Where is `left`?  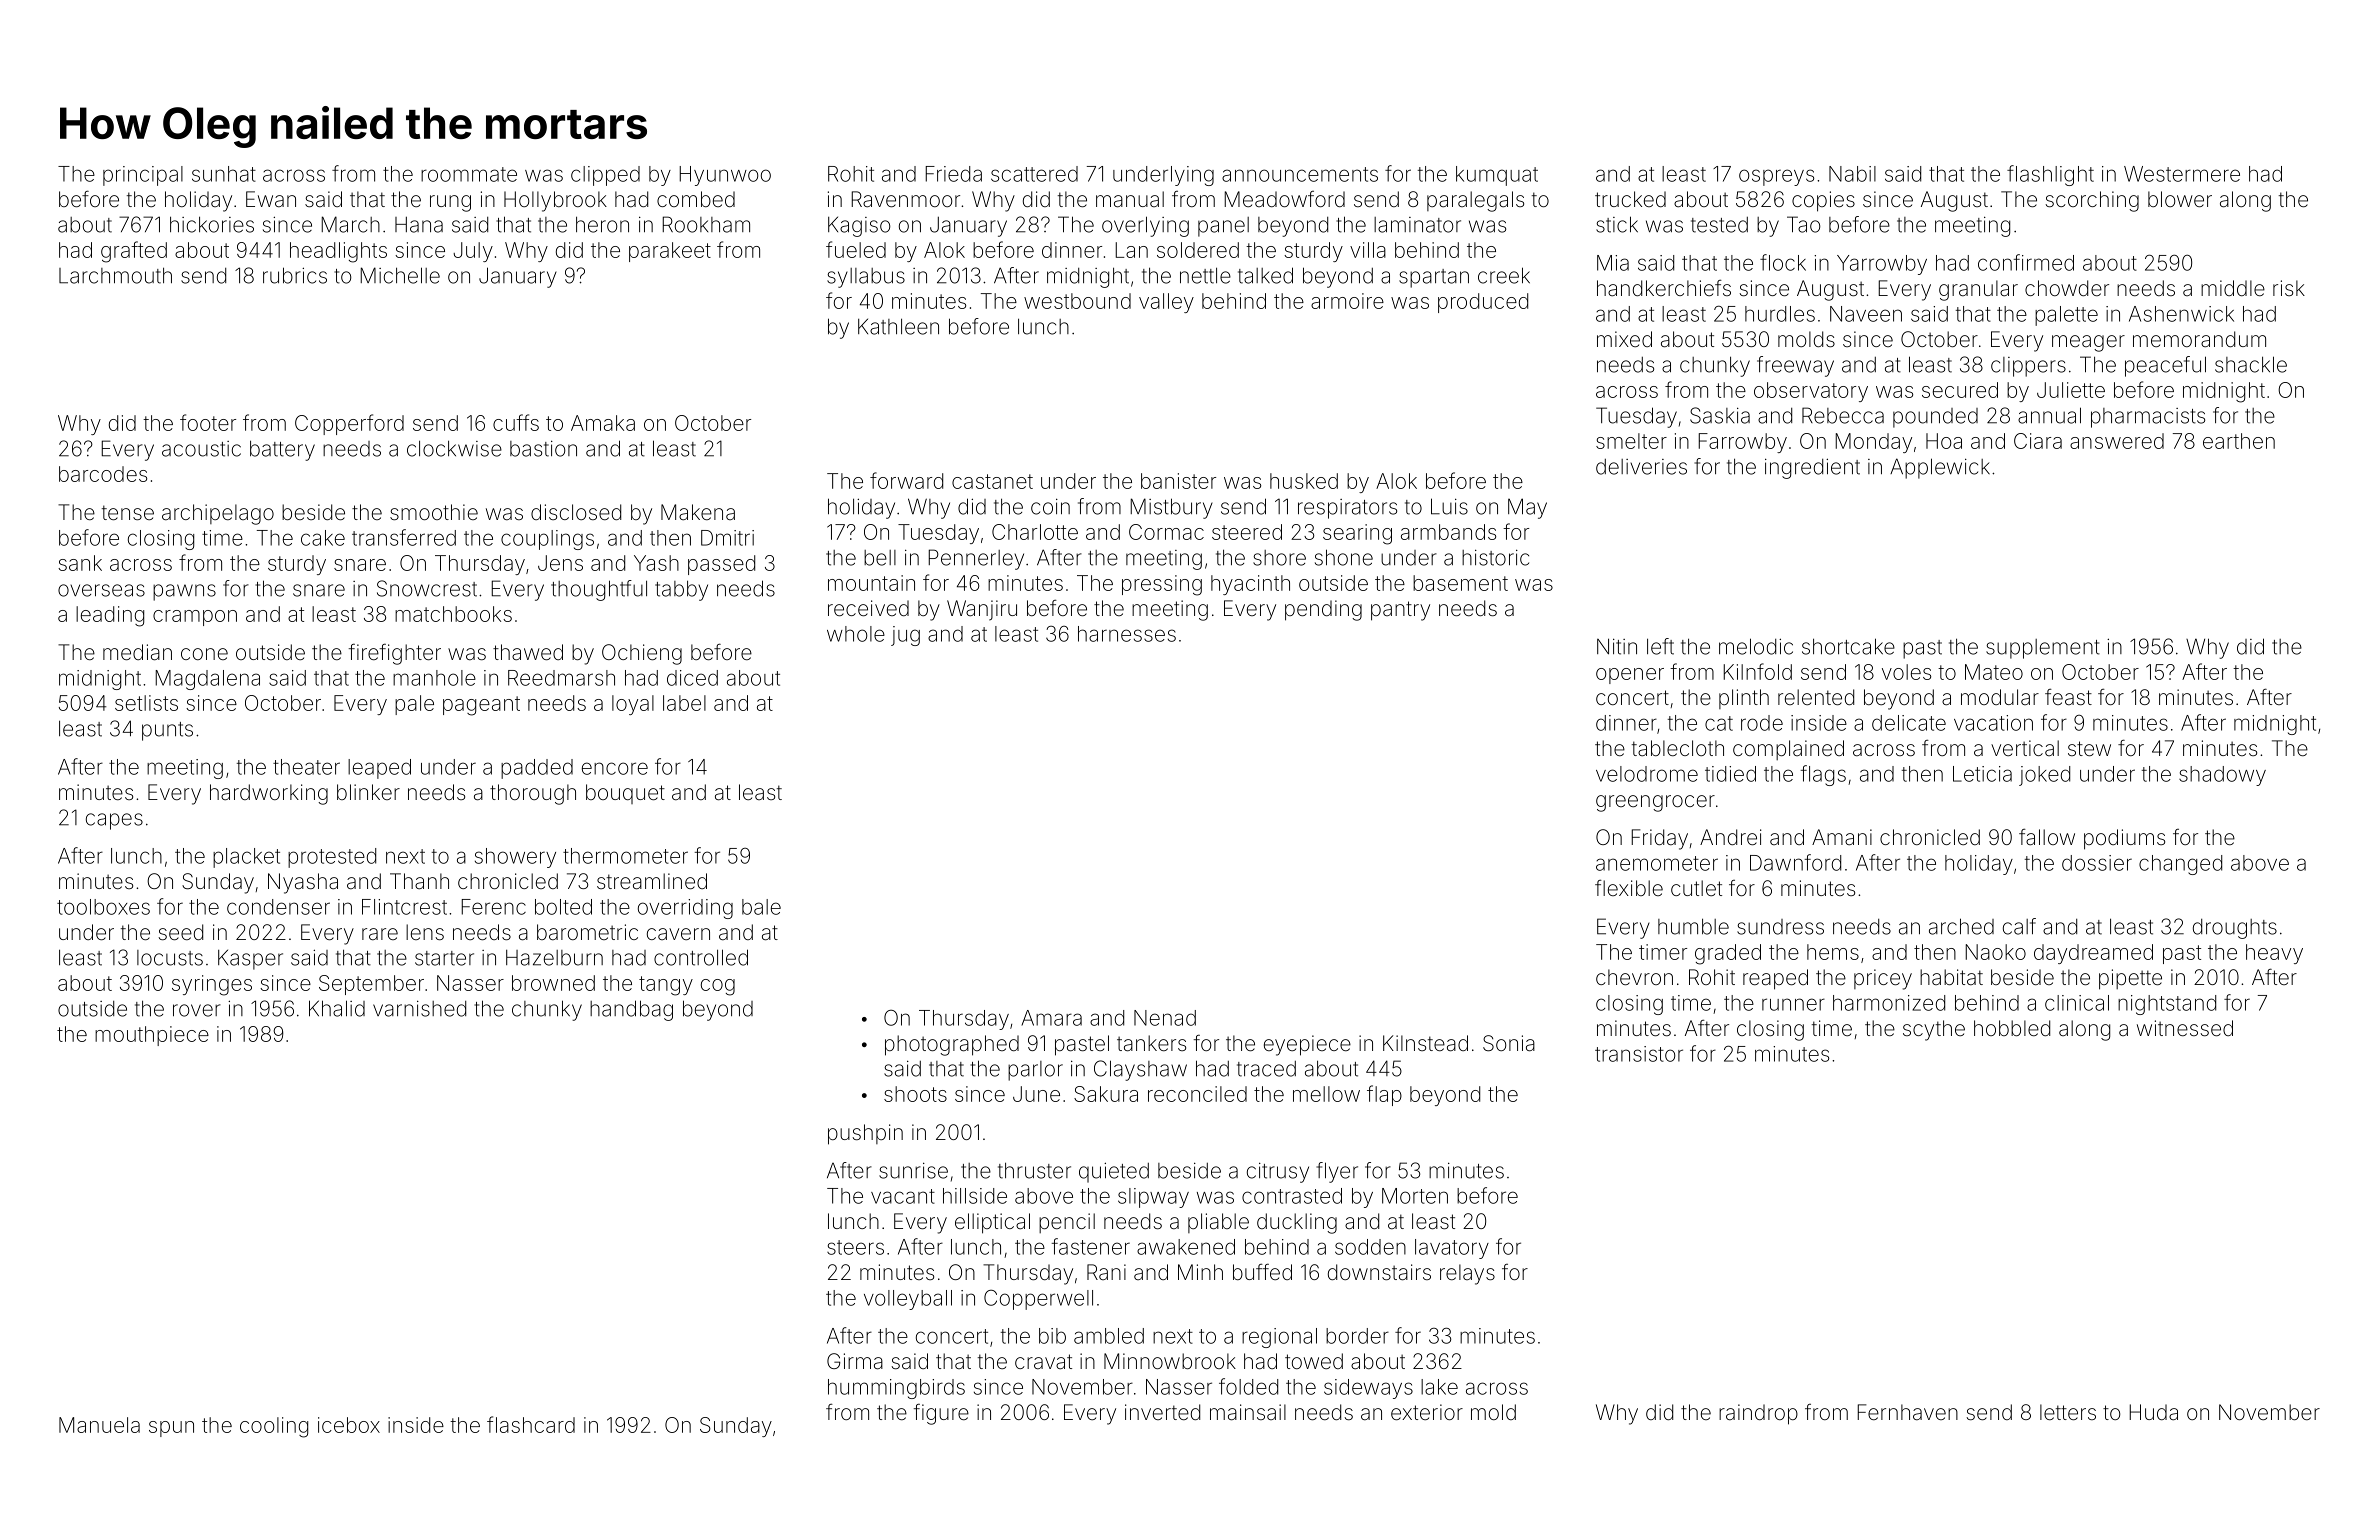
left is located at coordinates (1660, 646).
